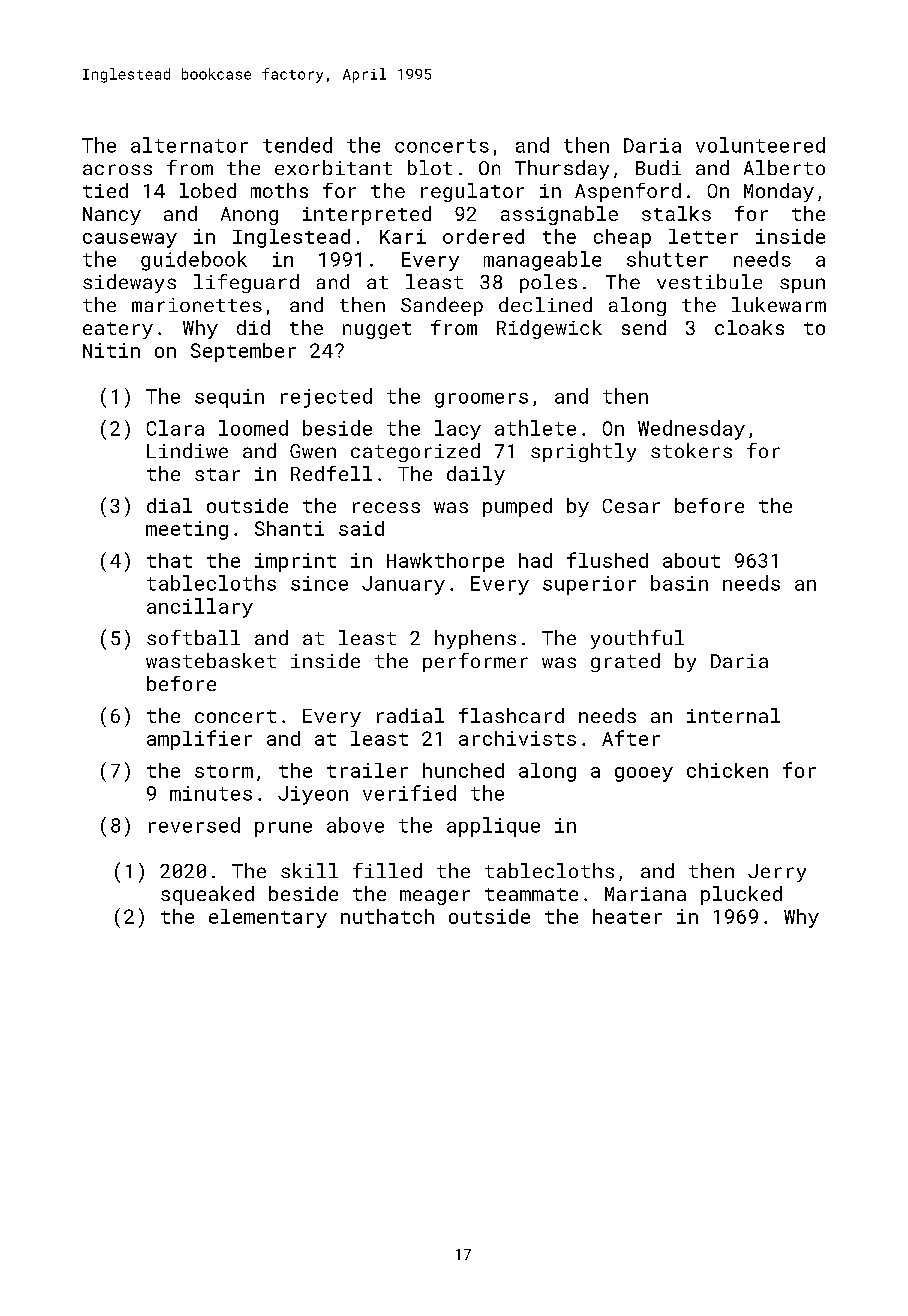 Image resolution: width=908 pixels, height=1316 pixels. Describe the element at coordinates (627, 916) in the page. I see `heater` at that location.
